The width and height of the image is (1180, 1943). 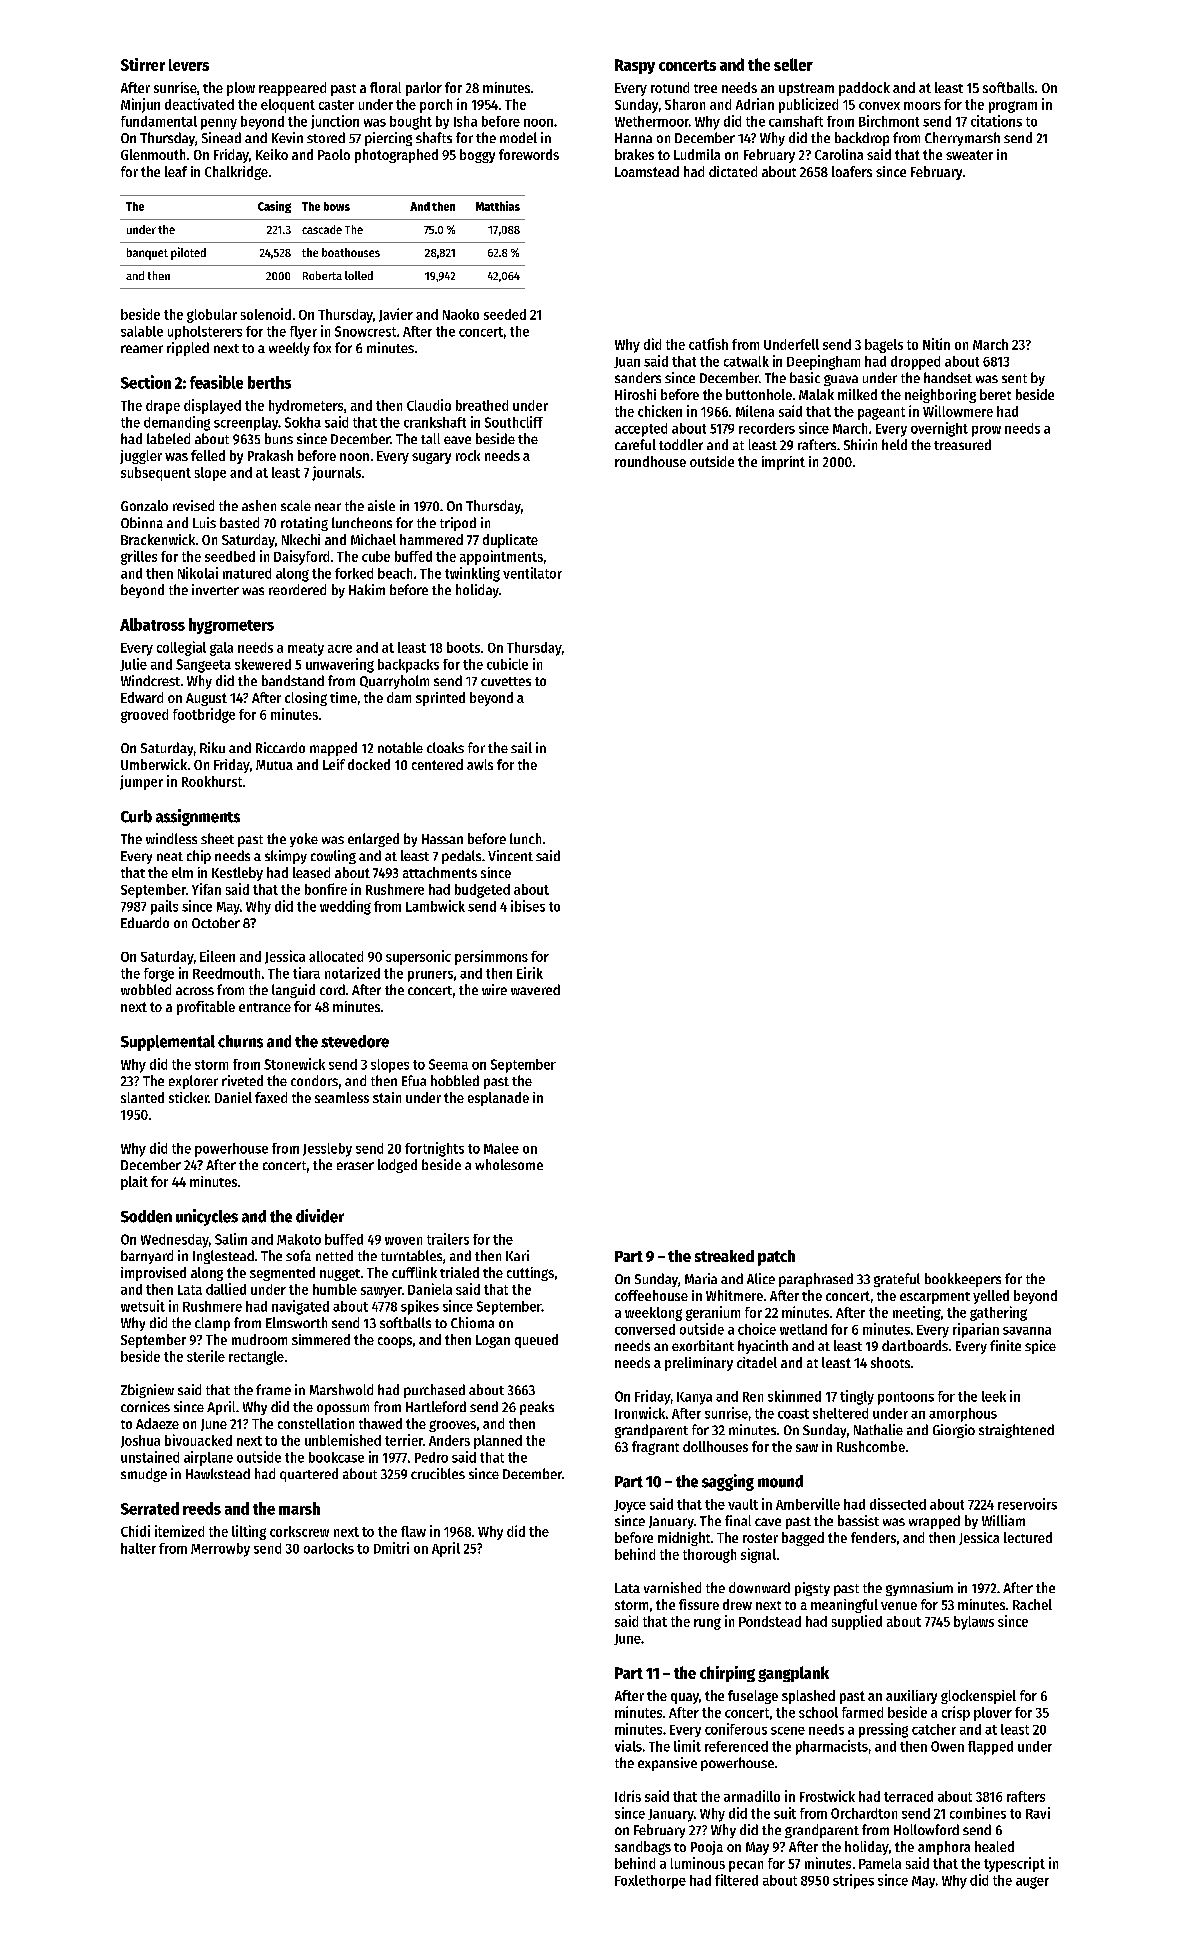 I want to click on halter, so click(x=138, y=1548).
